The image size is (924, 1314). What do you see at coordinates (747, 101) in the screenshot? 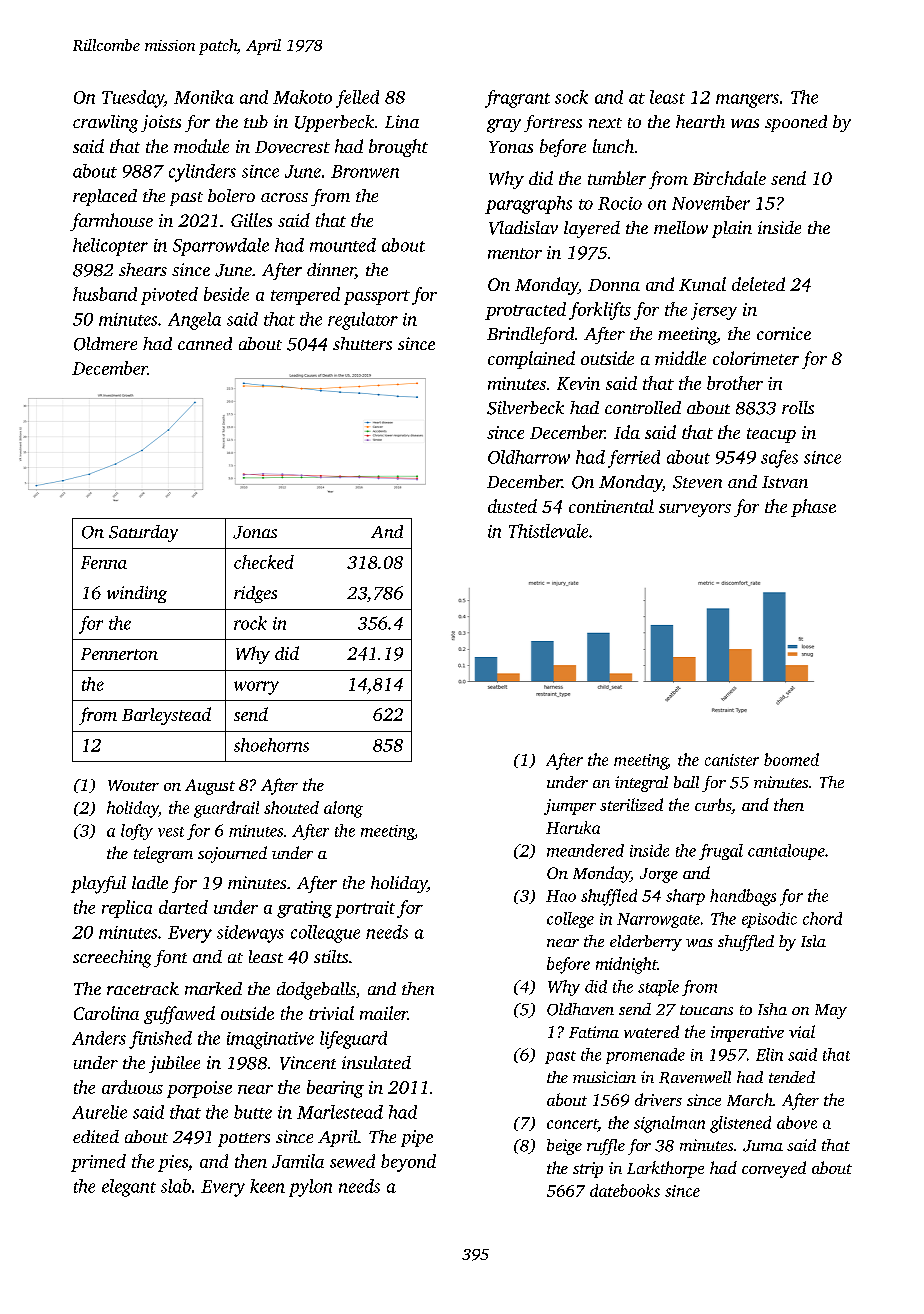
I see `mangers` at bounding box center [747, 101].
